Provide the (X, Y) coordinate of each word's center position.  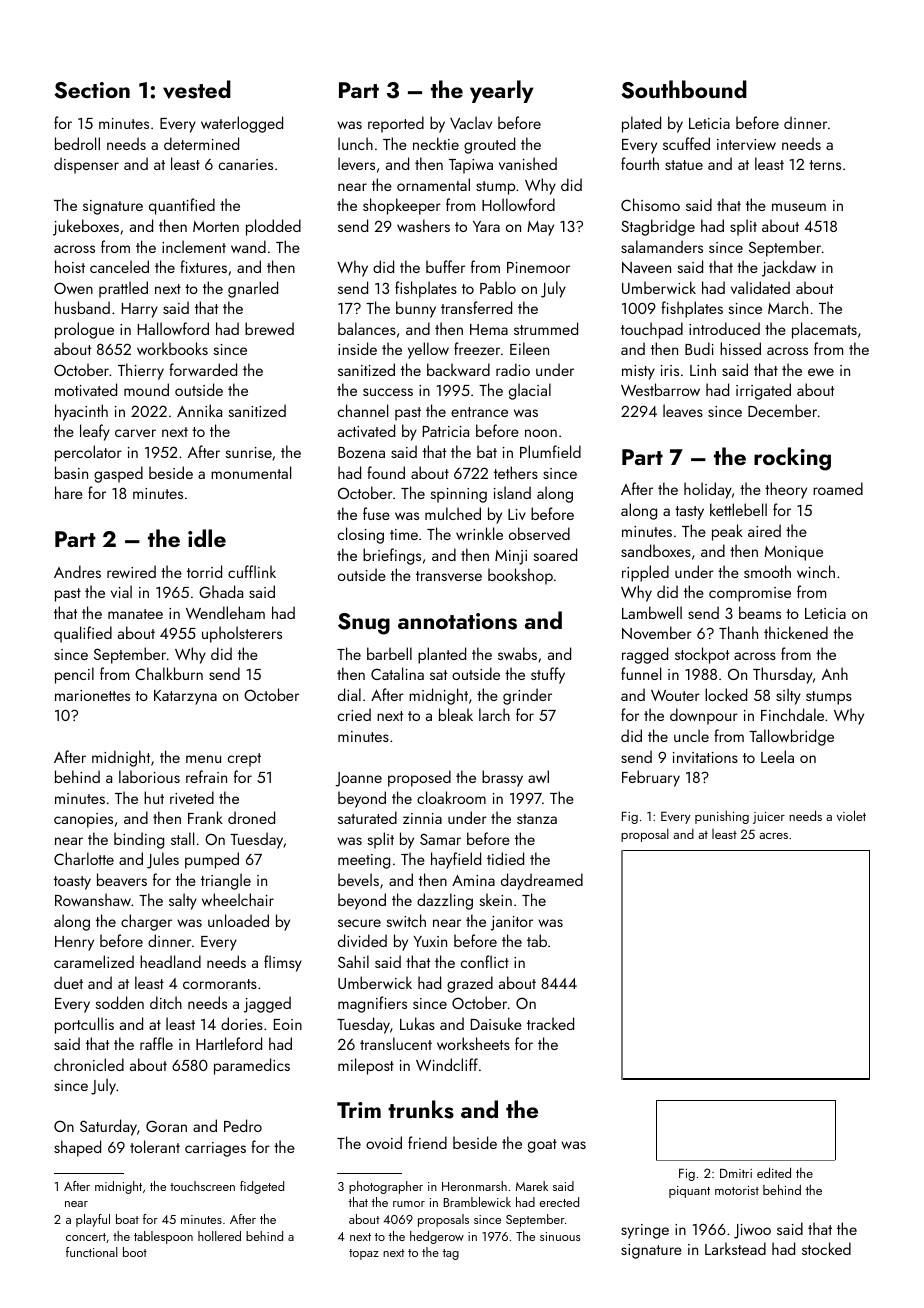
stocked (826, 1248)
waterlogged (242, 124)
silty (788, 696)
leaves (683, 410)
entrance (479, 412)
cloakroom (451, 797)
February (651, 778)
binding (139, 840)
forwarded (203, 369)
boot (135, 1252)
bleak (456, 714)
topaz (364, 1254)
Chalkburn (169, 673)
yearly (502, 91)
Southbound (684, 89)
